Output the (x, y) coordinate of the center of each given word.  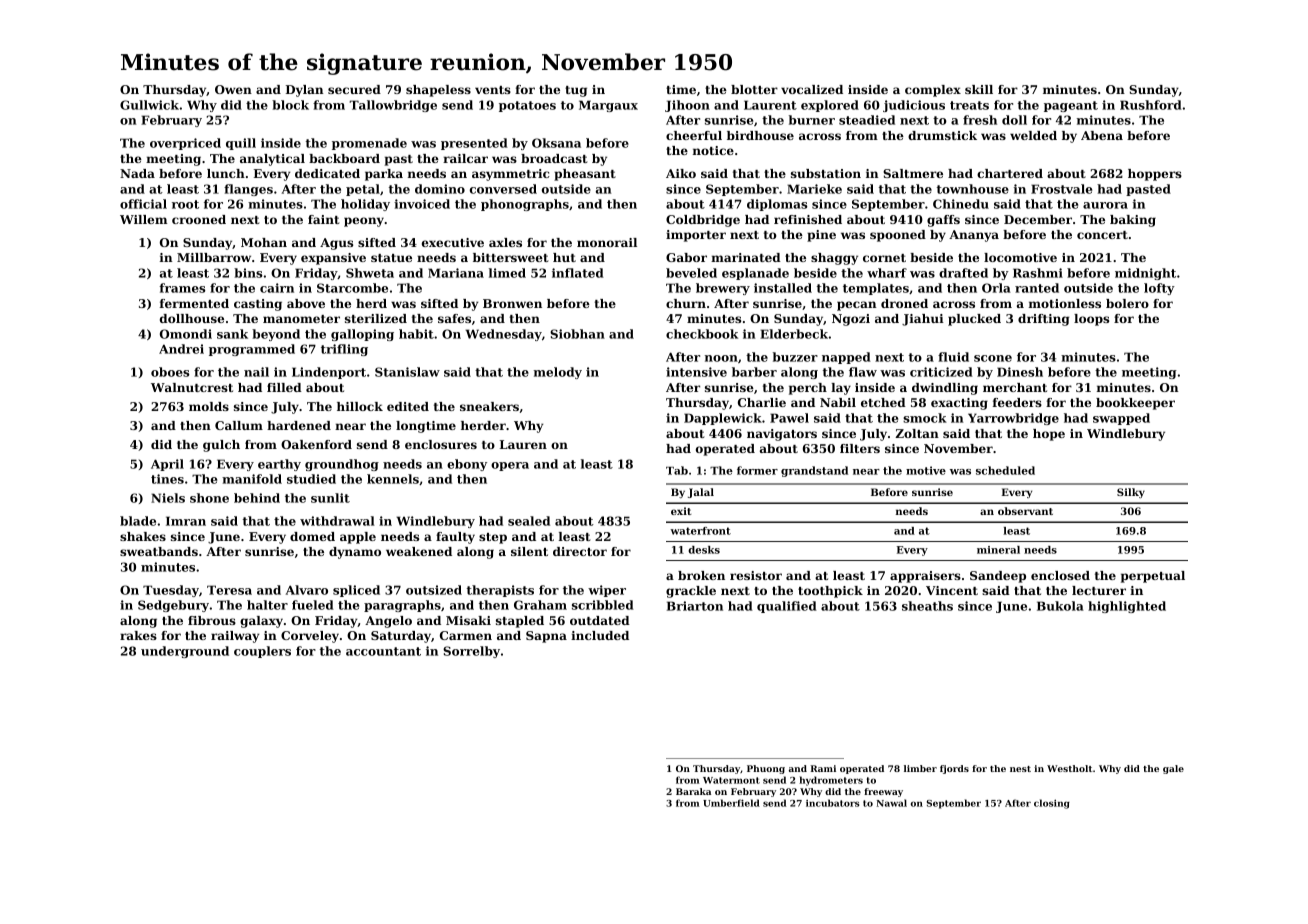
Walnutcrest (192, 387)
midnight (1145, 274)
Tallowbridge (393, 106)
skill (979, 89)
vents (493, 90)
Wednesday (503, 335)
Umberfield (731, 803)
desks (704, 550)
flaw (863, 372)
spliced (356, 591)
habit (416, 334)
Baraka (693, 791)
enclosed (1060, 575)
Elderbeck (794, 334)
